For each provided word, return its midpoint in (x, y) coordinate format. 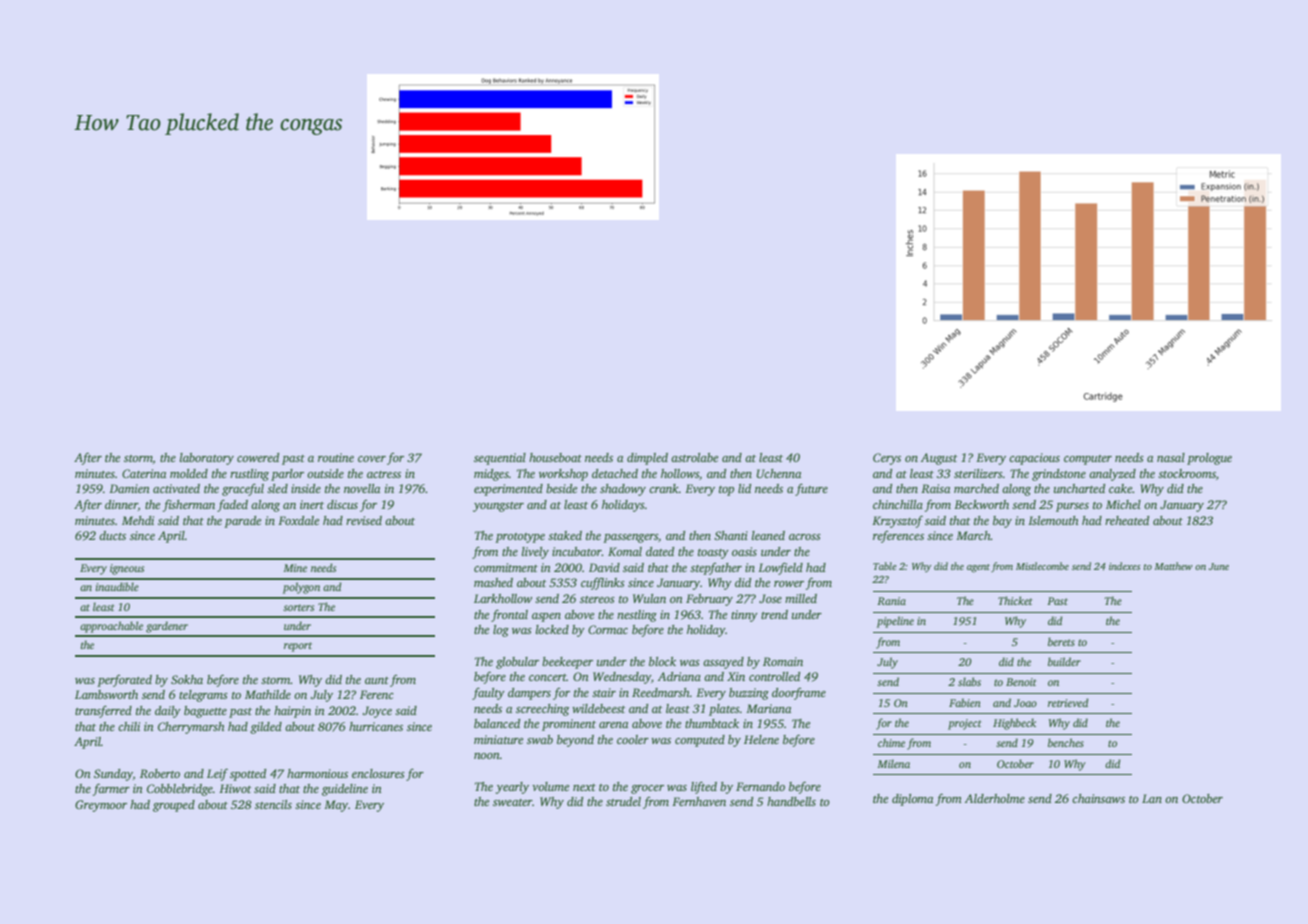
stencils (273, 804)
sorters (298, 607)
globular (517, 663)
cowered (258, 457)
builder (1064, 661)
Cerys (887, 459)
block (662, 661)
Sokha (187, 679)
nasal (1171, 457)
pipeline (895, 622)
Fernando (760, 786)
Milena (893, 763)
